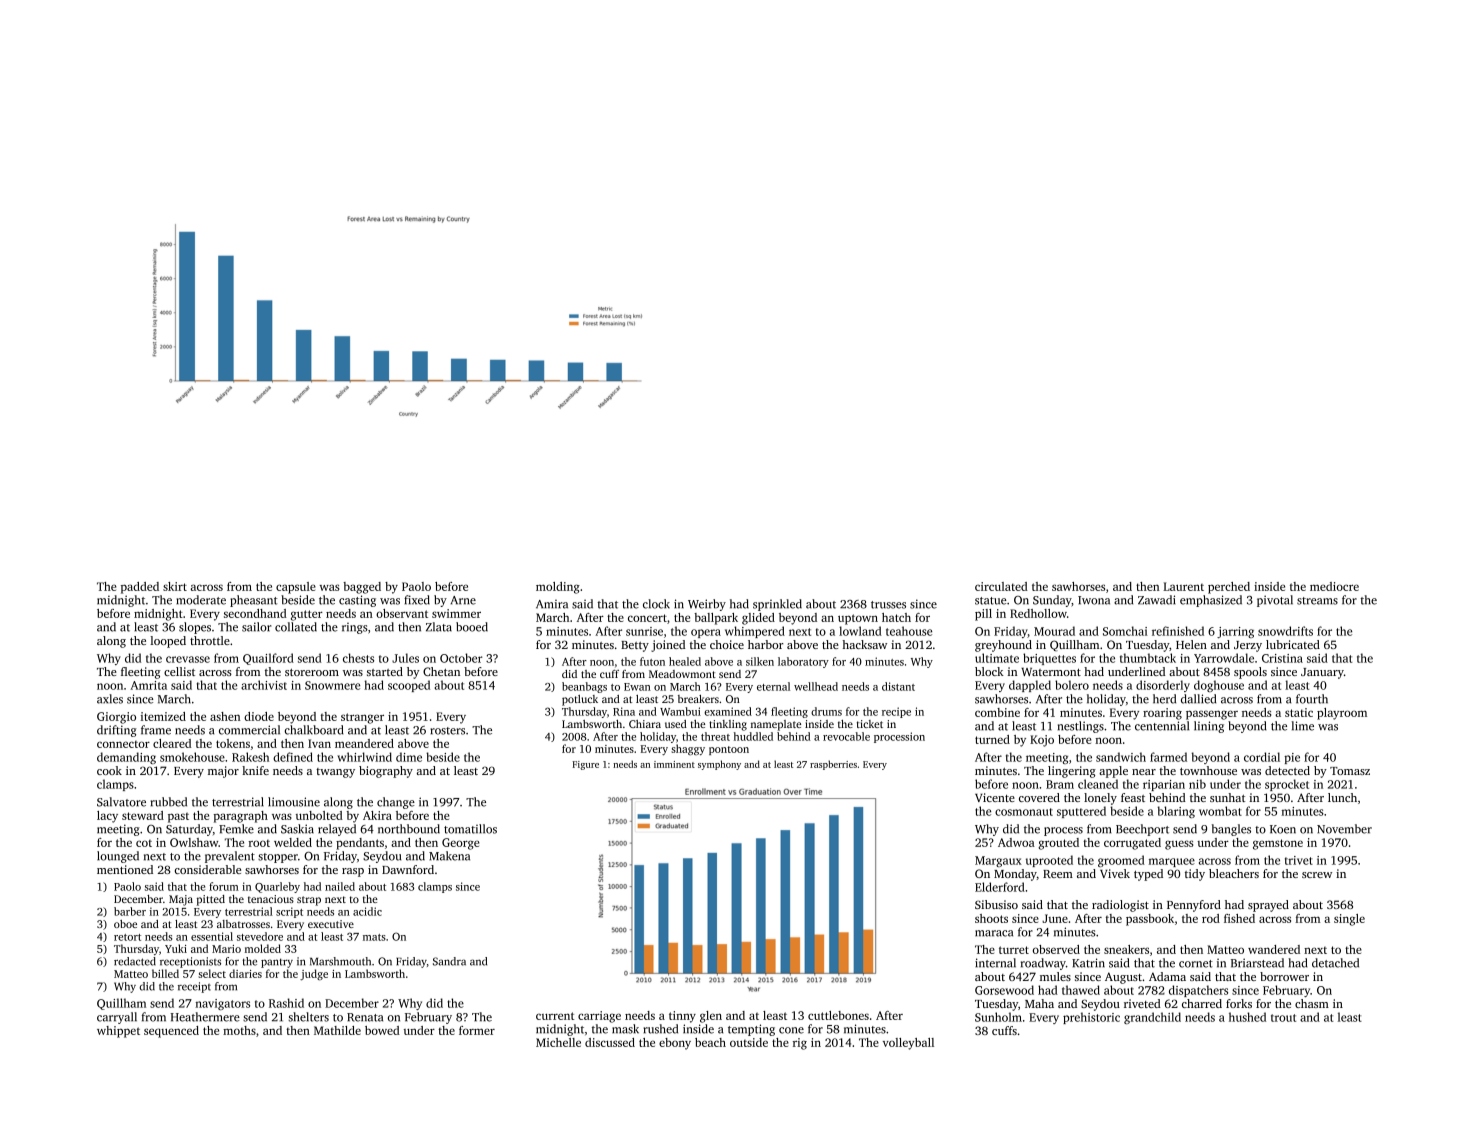 The image size is (1474, 1139). What do you see at coordinates (367, 911) in the image?
I see `acidic` at bounding box center [367, 911].
